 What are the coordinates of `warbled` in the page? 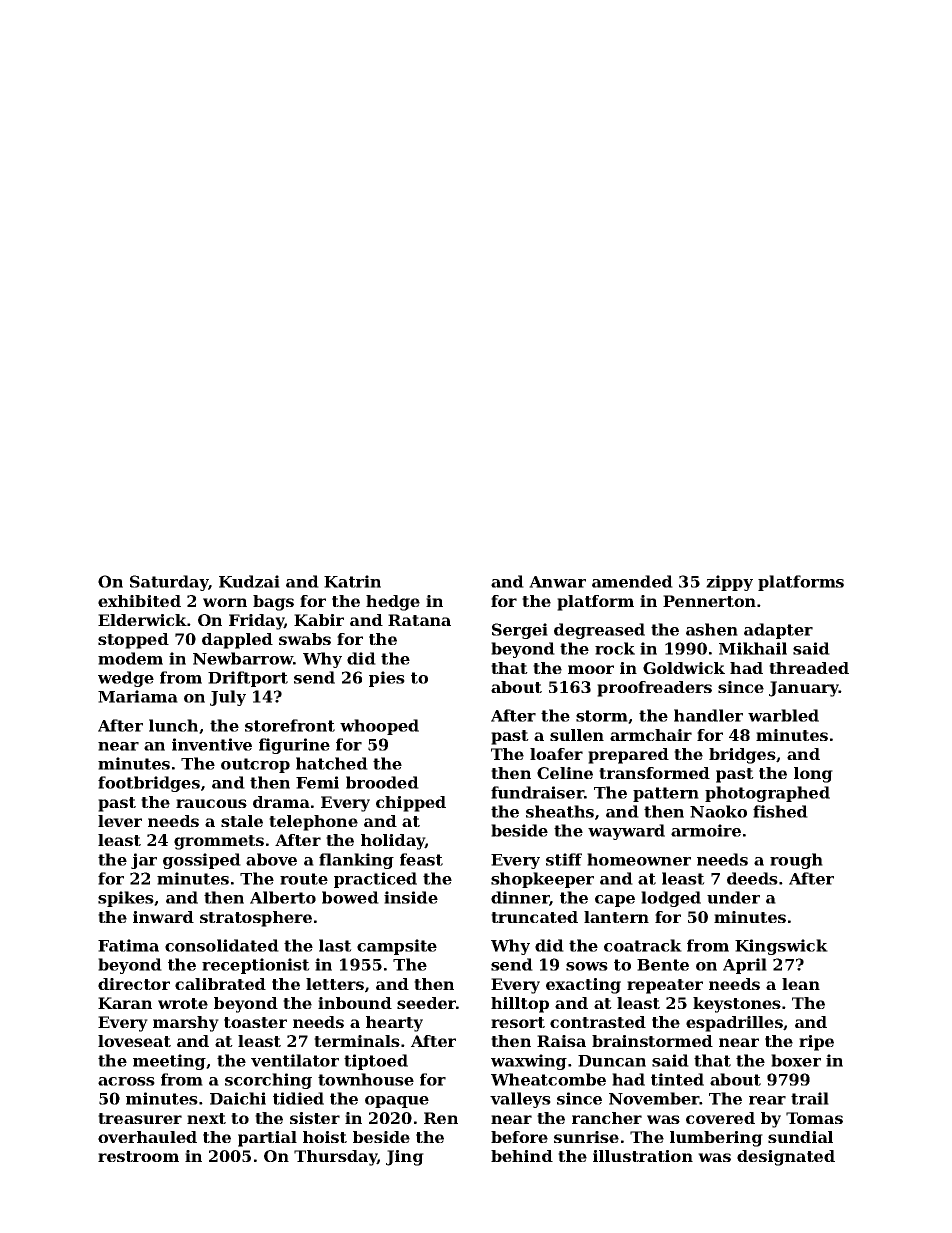 It's located at (783, 715).
